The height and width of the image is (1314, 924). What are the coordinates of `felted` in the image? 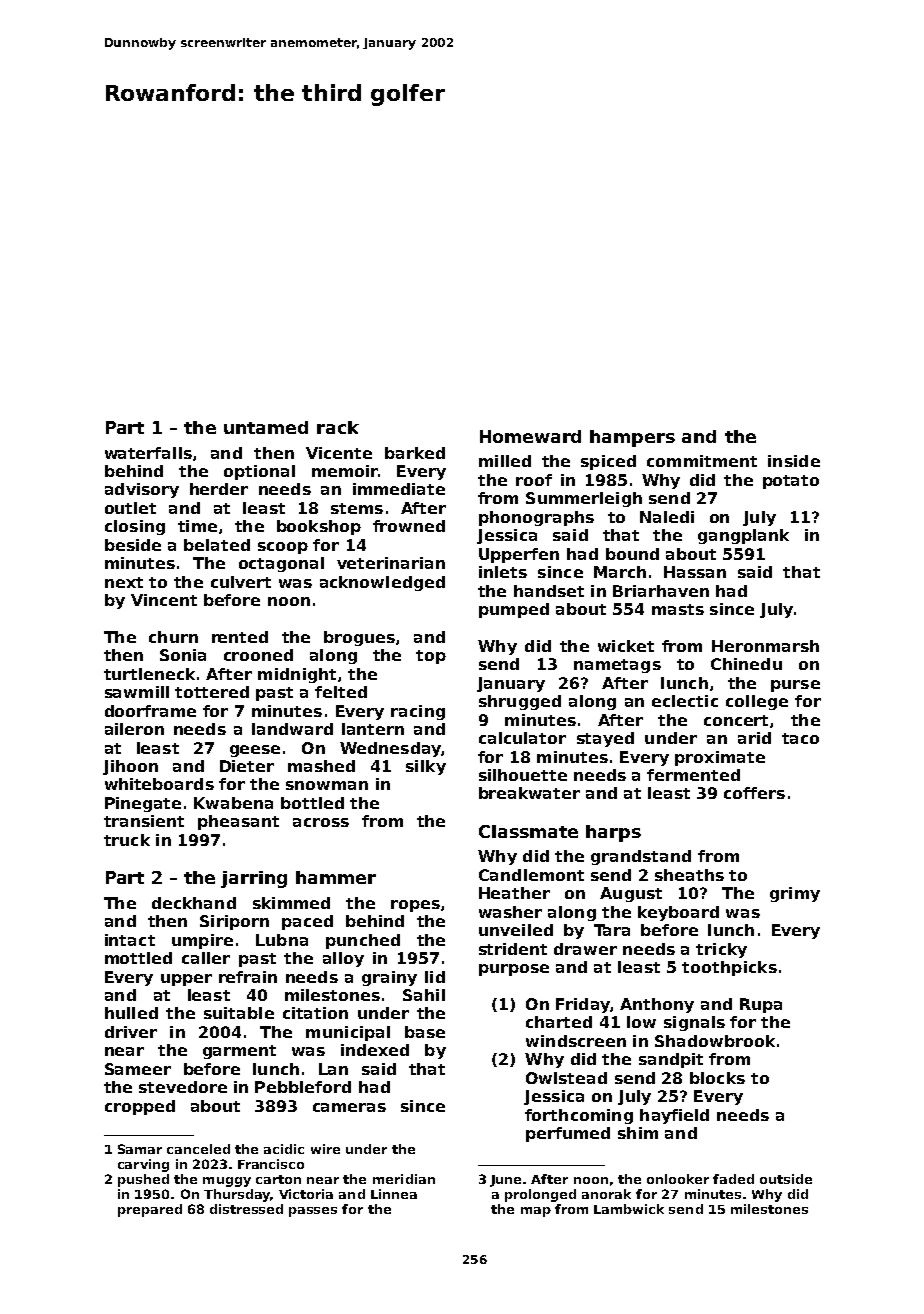 It's located at (341, 692).
